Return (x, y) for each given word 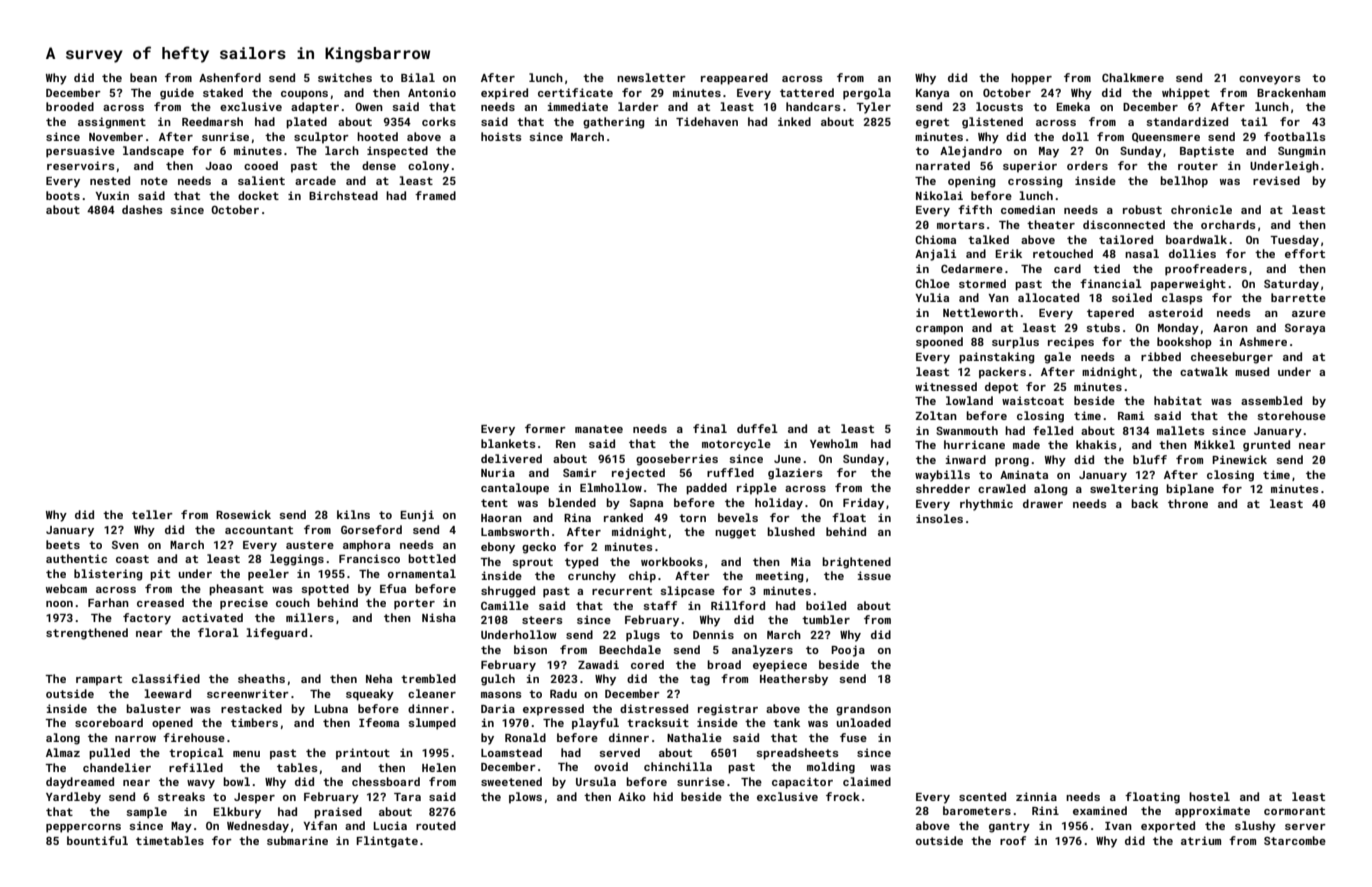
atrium (1201, 840)
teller (152, 514)
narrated (943, 165)
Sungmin (1302, 152)
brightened (856, 563)
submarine (297, 840)
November (116, 136)
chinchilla (678, 766)
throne (1188, 503)
